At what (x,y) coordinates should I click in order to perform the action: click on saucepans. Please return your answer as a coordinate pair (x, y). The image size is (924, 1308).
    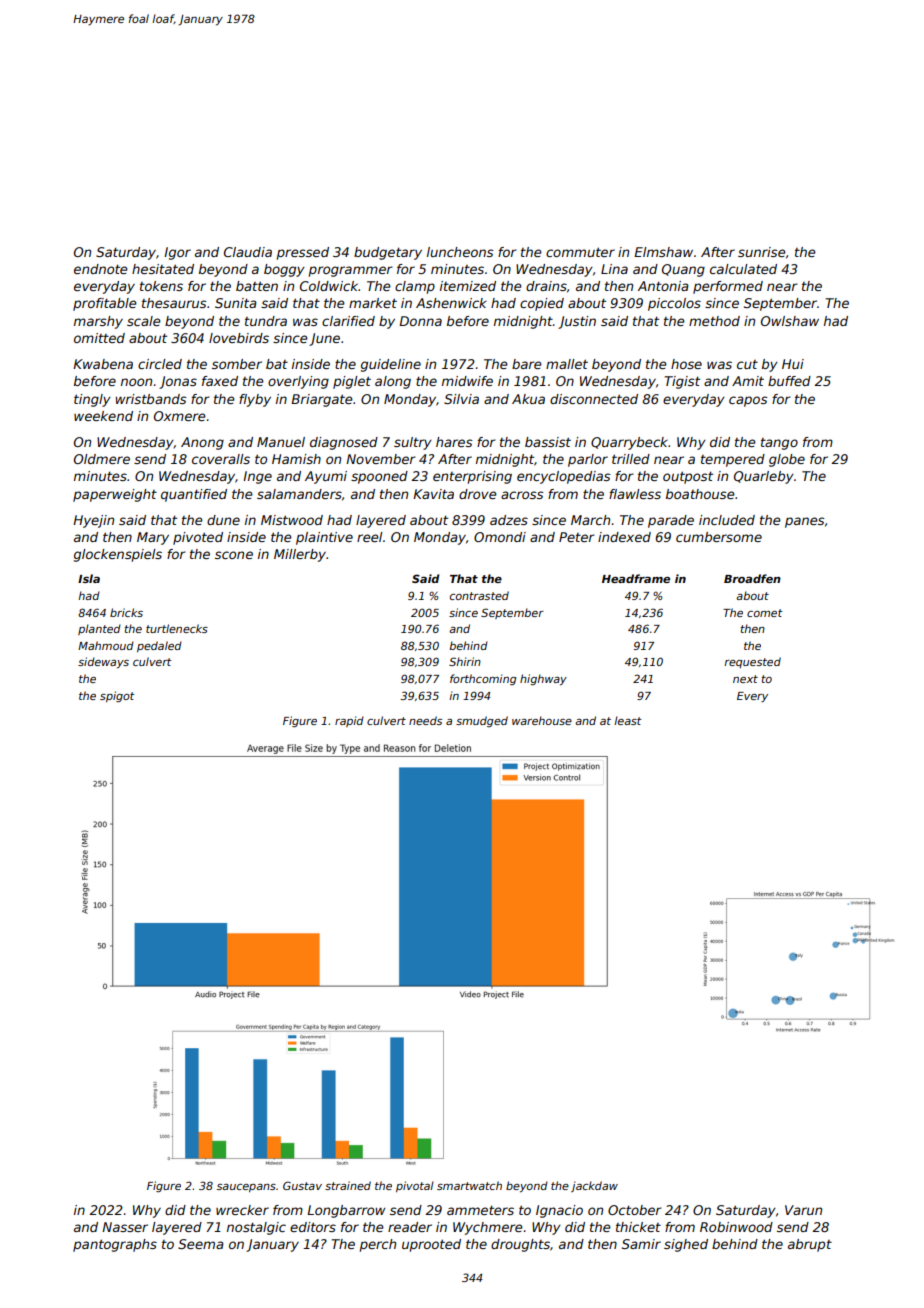
    Looking at the image, I should click on (246, 1188).
